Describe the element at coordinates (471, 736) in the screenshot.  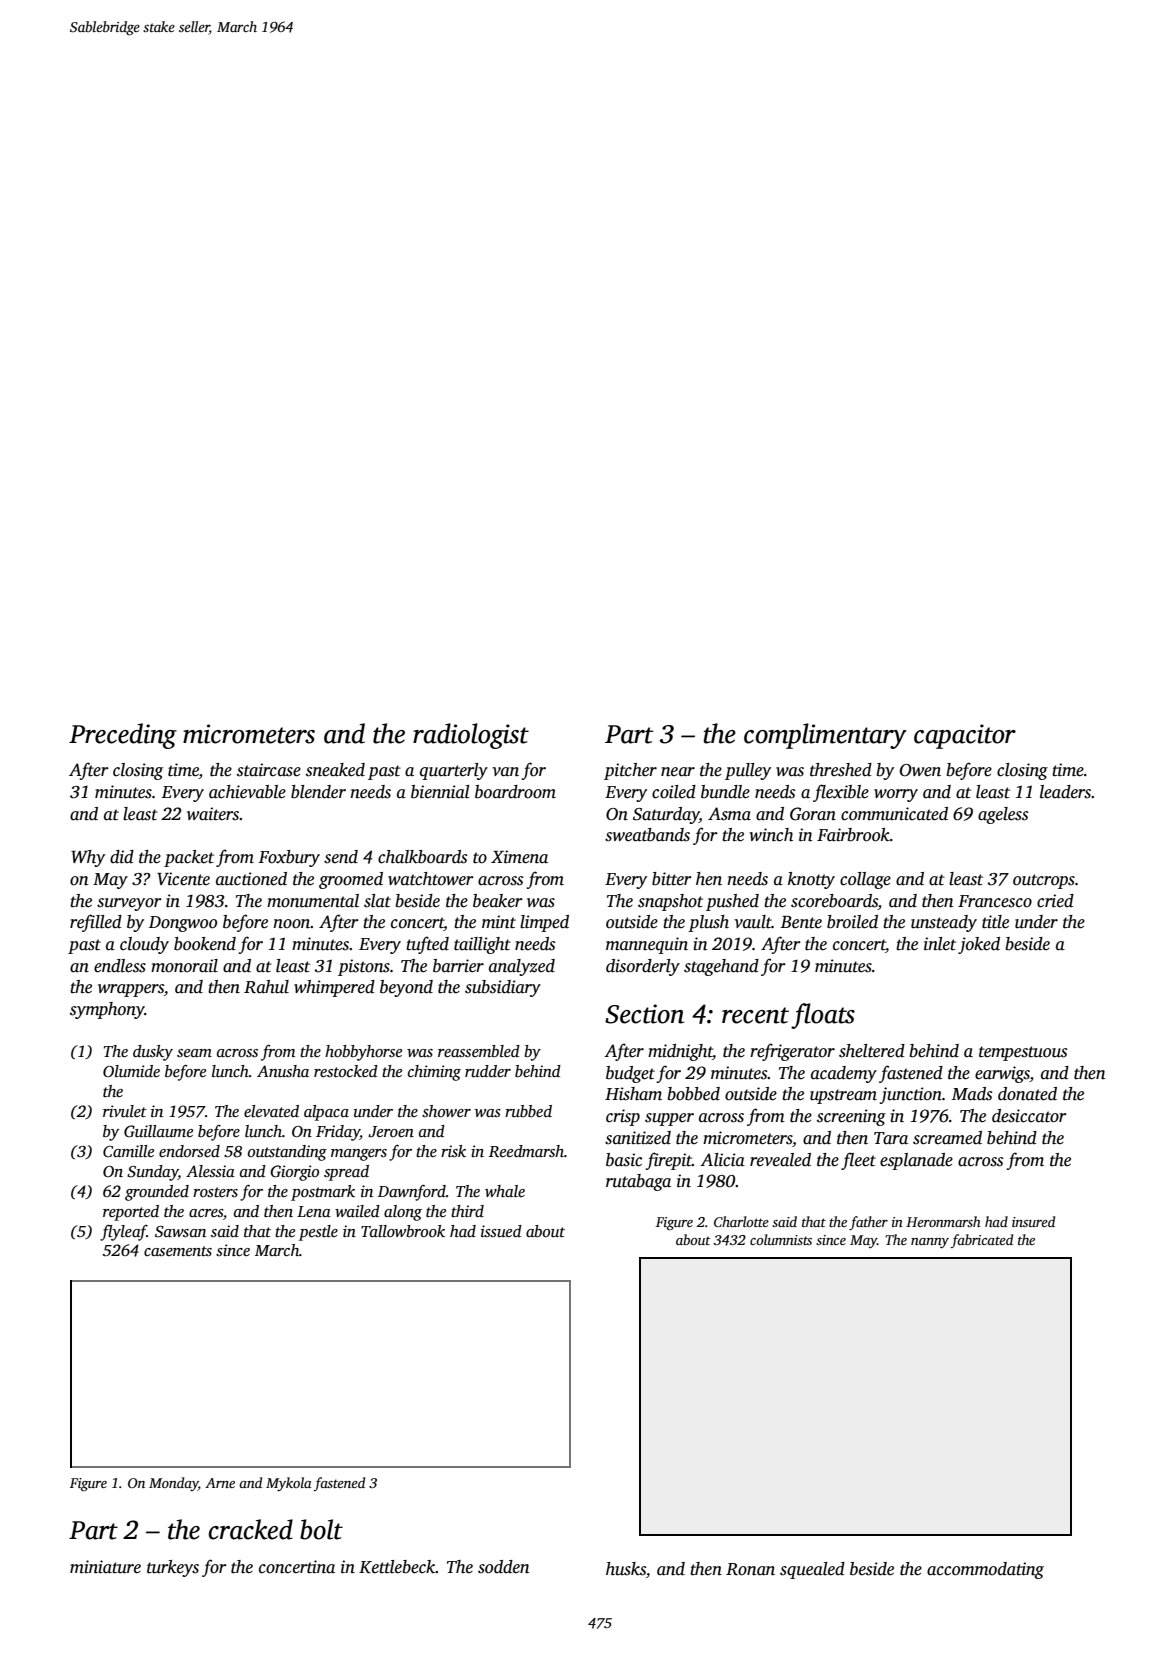
I see `radiologist` at that location.
